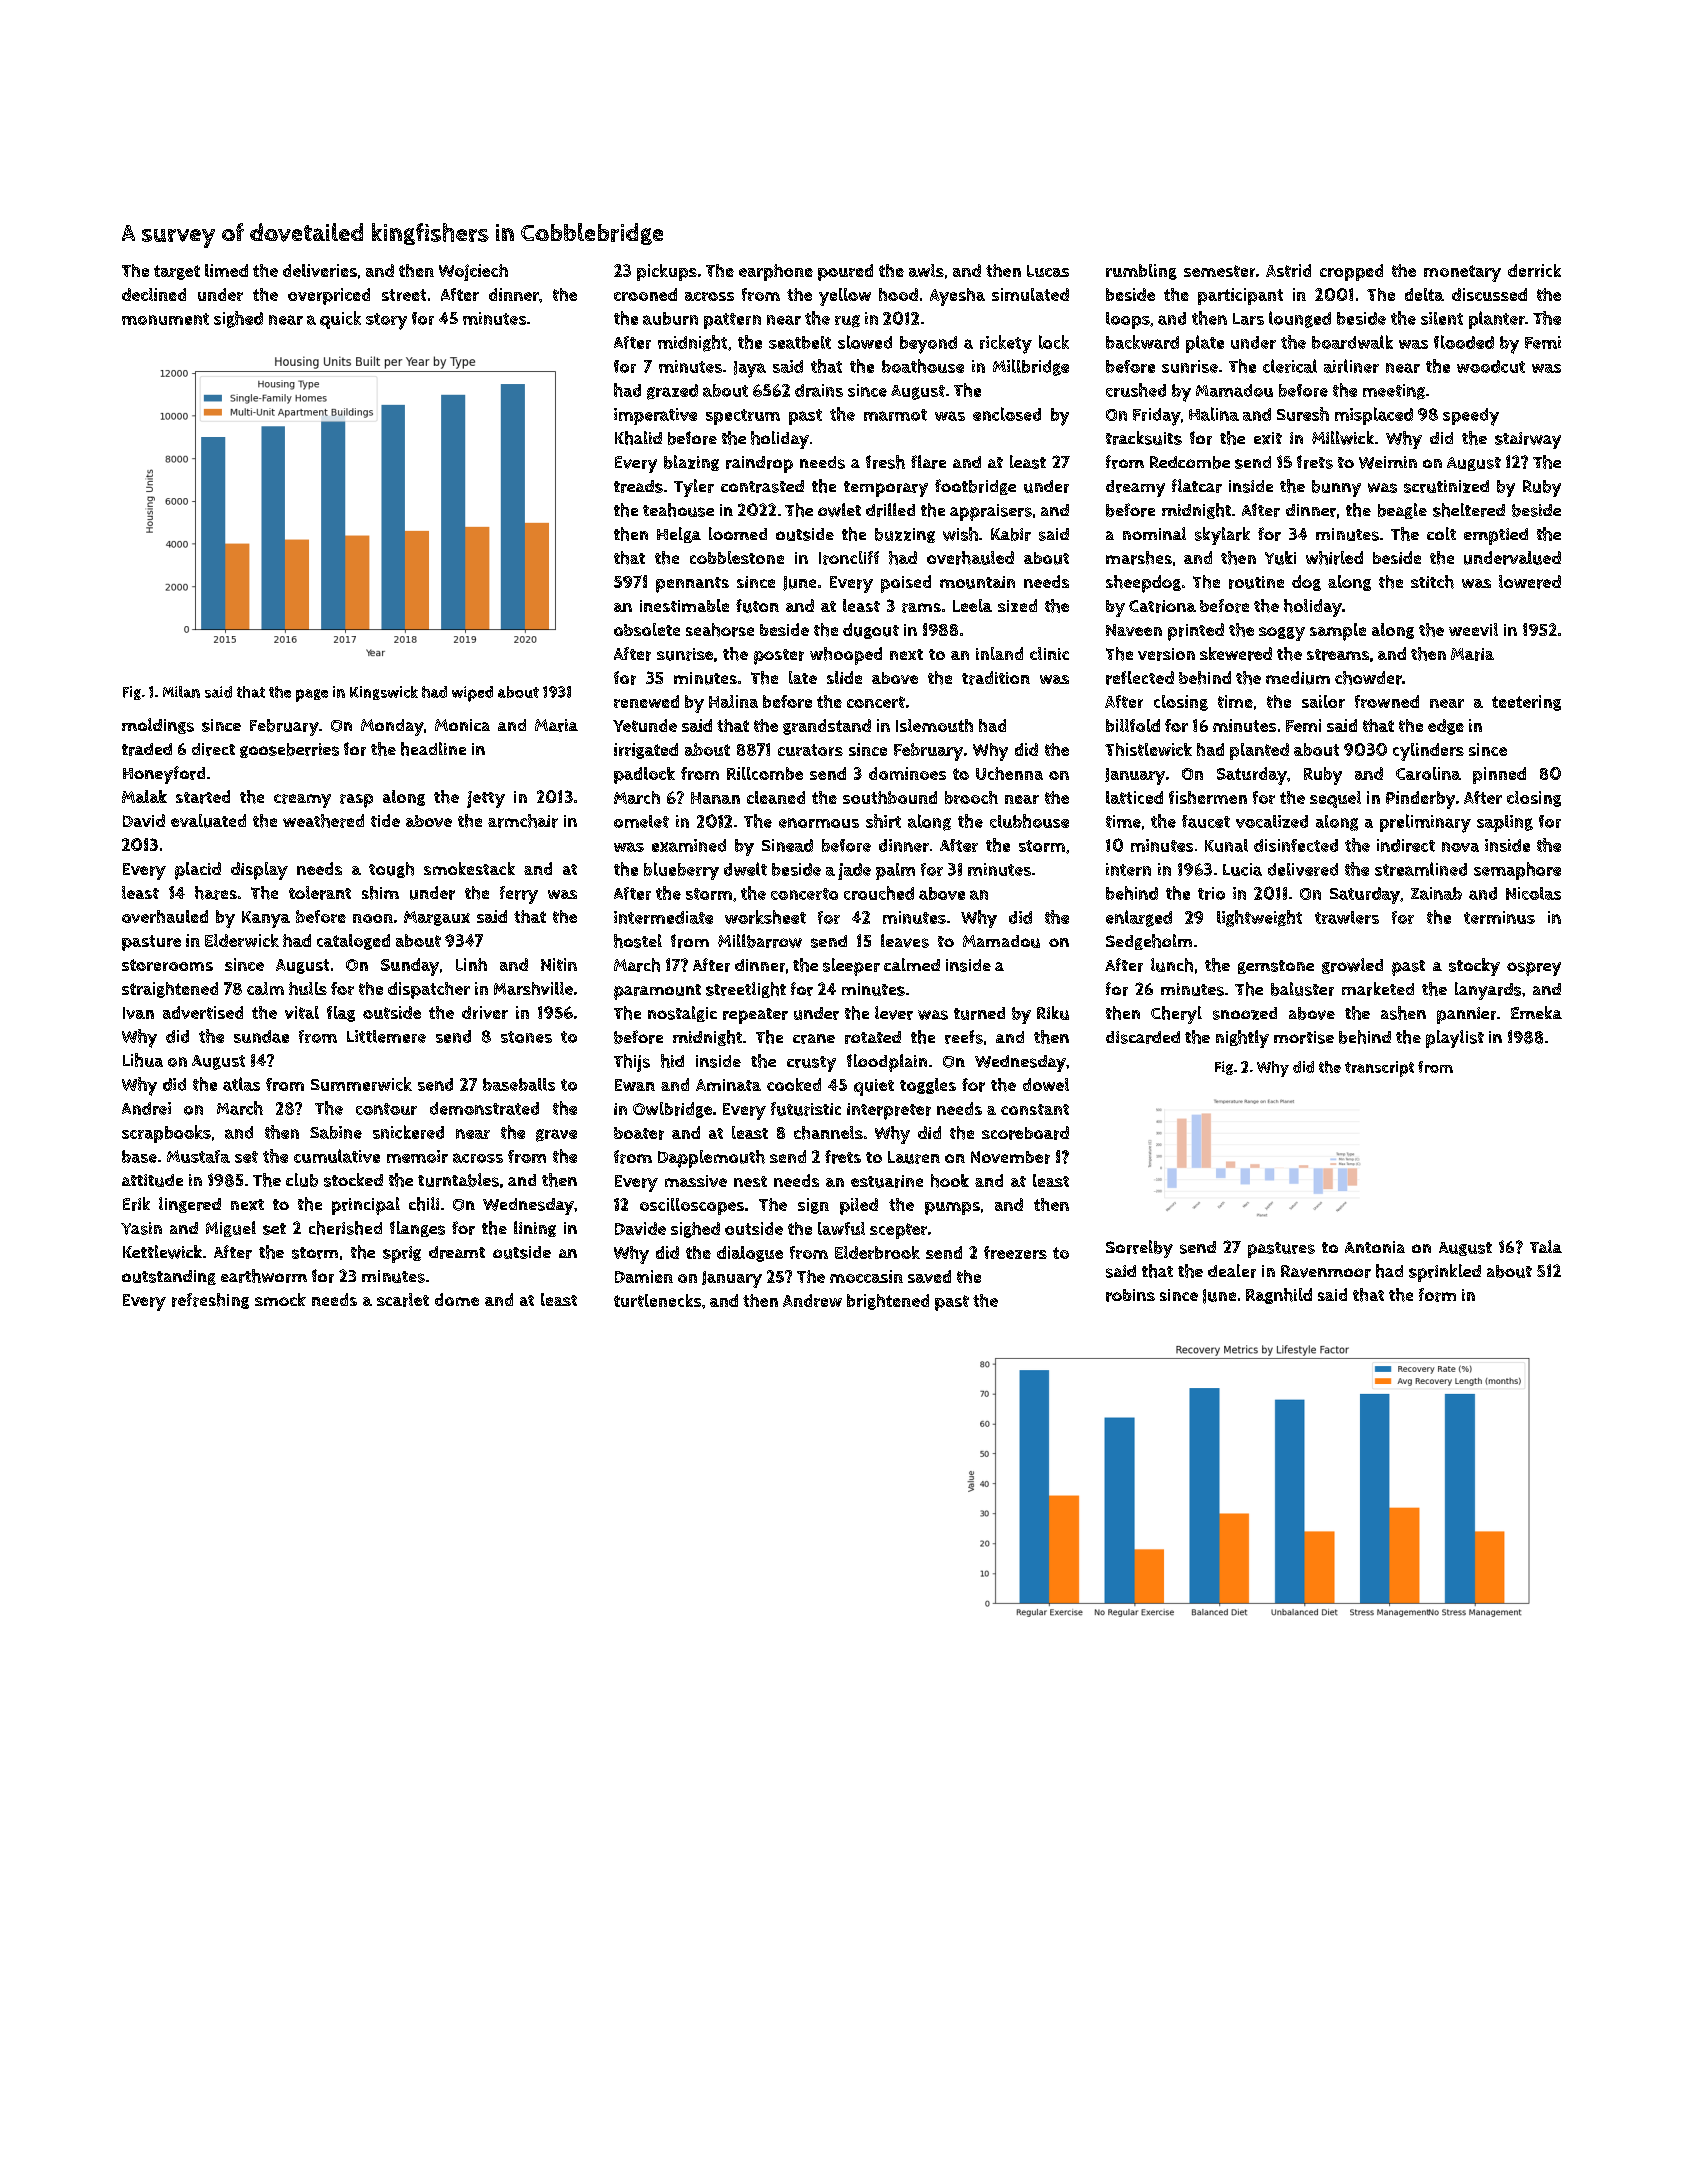 The width and height of the image is (1683, 2178). Describe the element at coordinates (1148, 749) in the image. I see `Thistlewick` at that location.
